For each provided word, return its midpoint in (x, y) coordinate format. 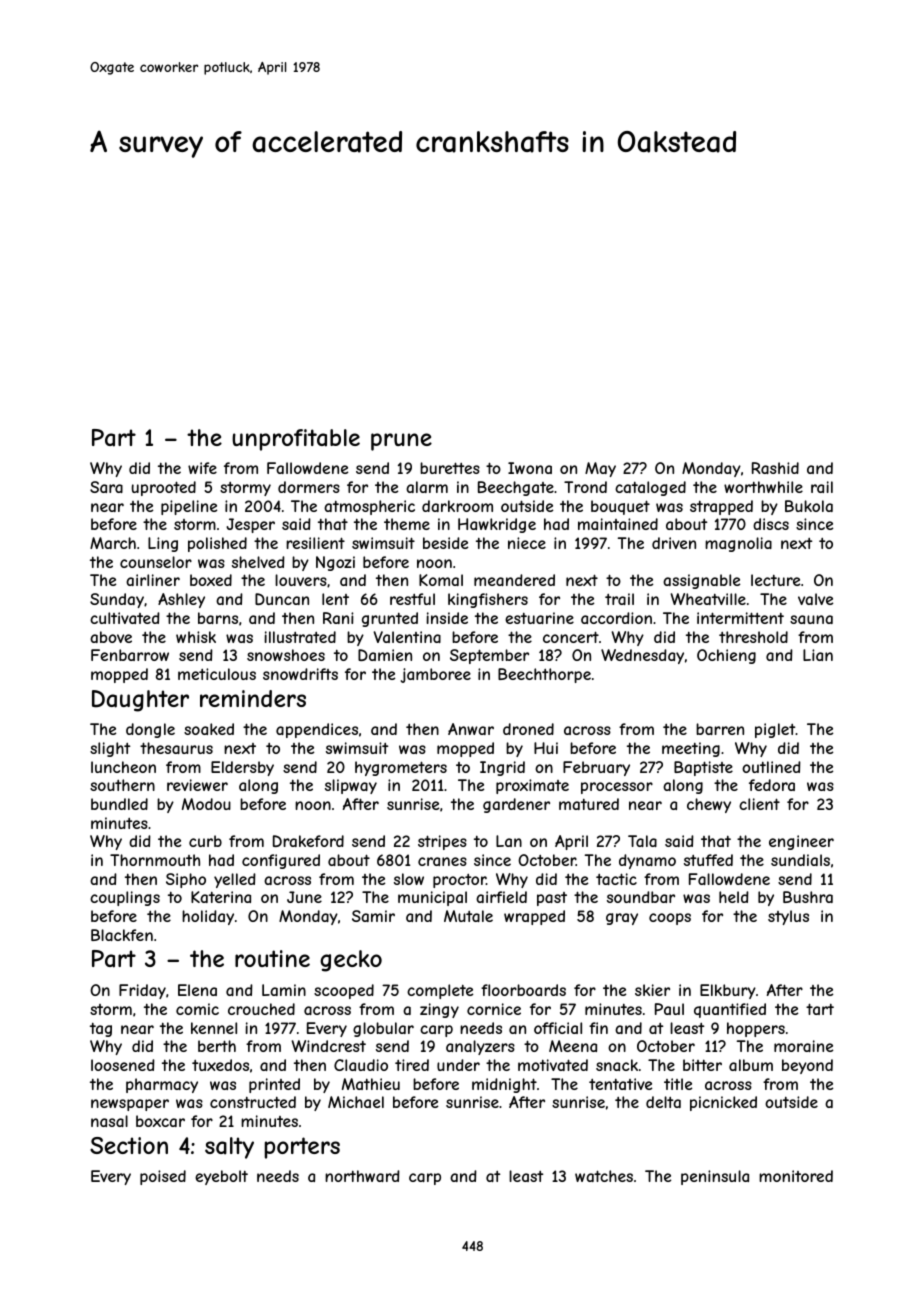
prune (401, 442)
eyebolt (221, 1177)
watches (604, 1176)
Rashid (775, 468)
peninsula (715, 1177)
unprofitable (296, 440)
